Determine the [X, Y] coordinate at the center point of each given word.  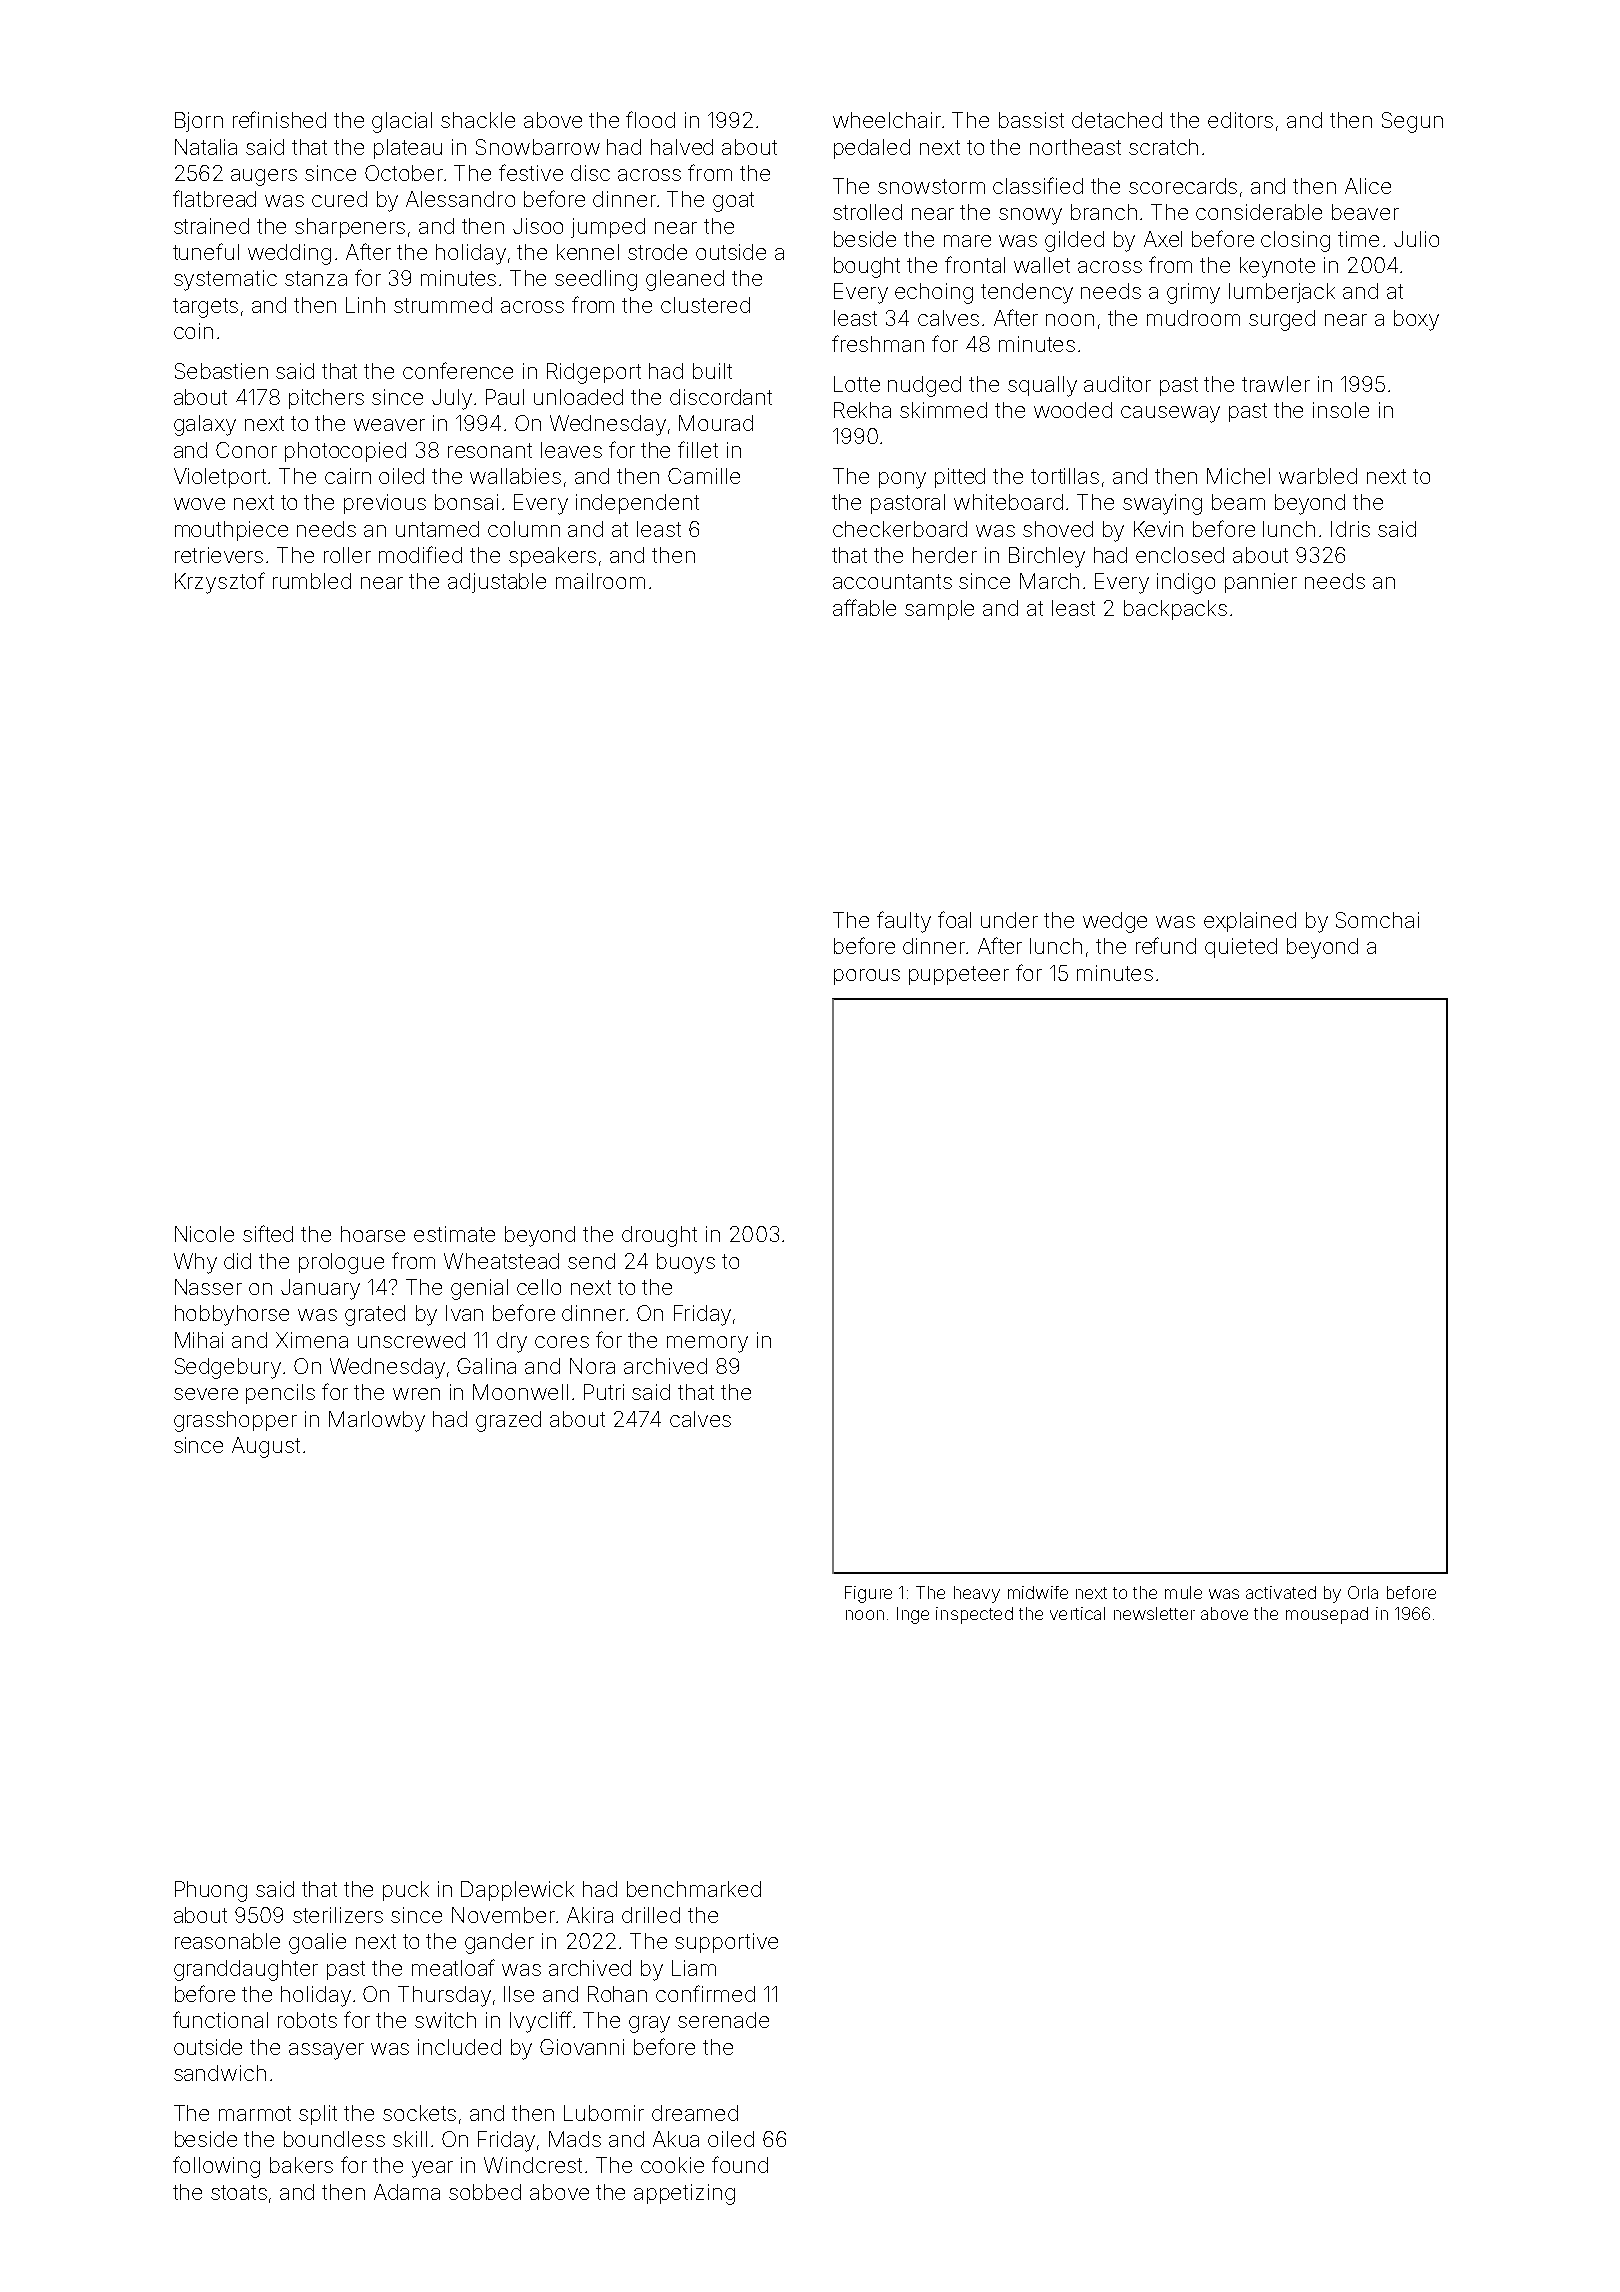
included [459, 2047]
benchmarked [694, 1889]
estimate [454, 1234]
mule [1183, 1592]
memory [707, 1344]
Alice [1368, 186]
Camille [704, 476]
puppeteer [959, 975]
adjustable [497, 583]
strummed [443, 305]
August [266, 1447]
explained [1250, 922]
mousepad [1327, 1615]
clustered [705, 305]
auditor [1117, 384]
